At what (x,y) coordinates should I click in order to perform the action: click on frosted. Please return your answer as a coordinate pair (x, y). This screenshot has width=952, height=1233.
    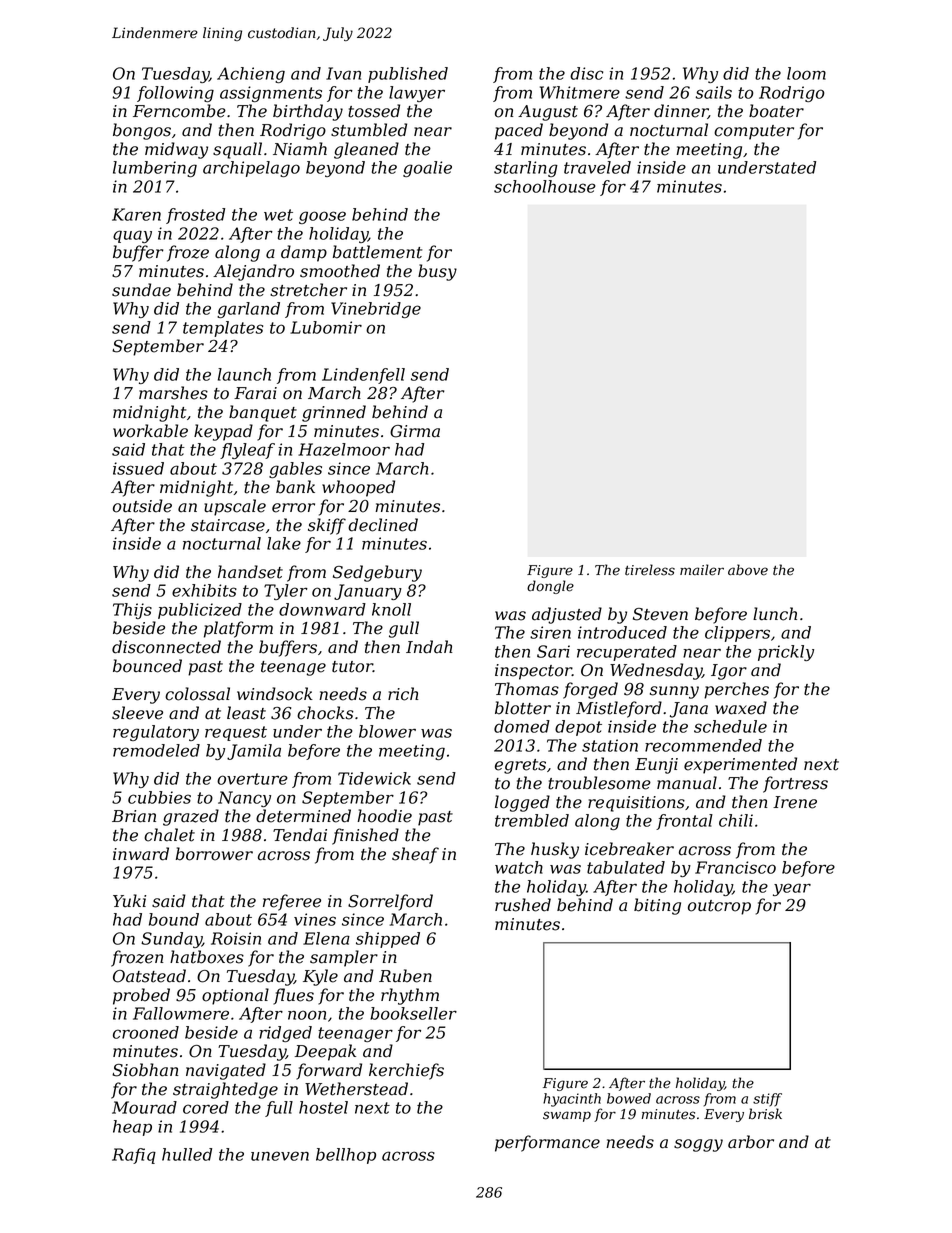
    Looking at the image, I should click on (195, 216).
